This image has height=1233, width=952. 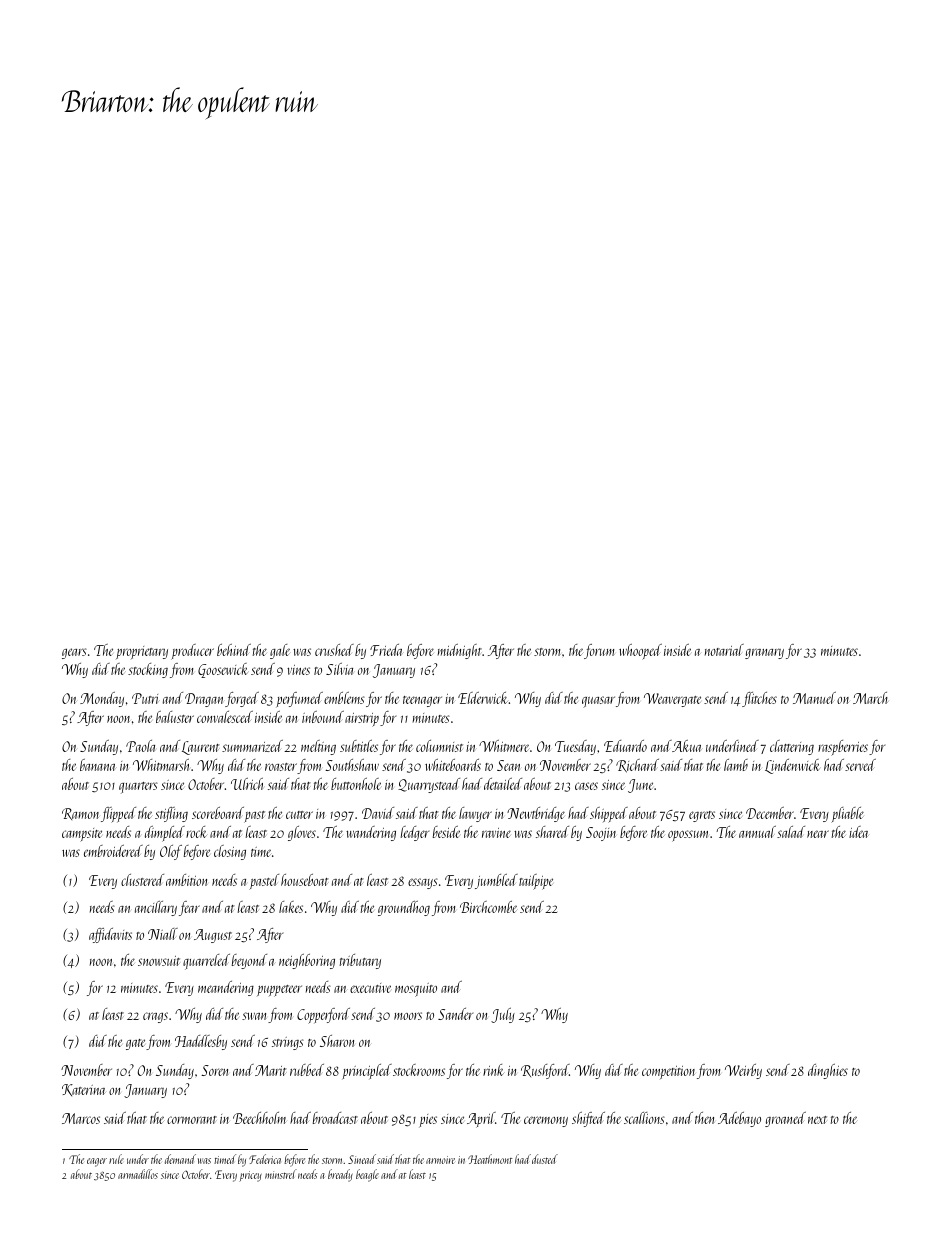 What do you see at coordinates (843, 748) in the image?
I see `raspberries` at bounding box center [843, 748].
